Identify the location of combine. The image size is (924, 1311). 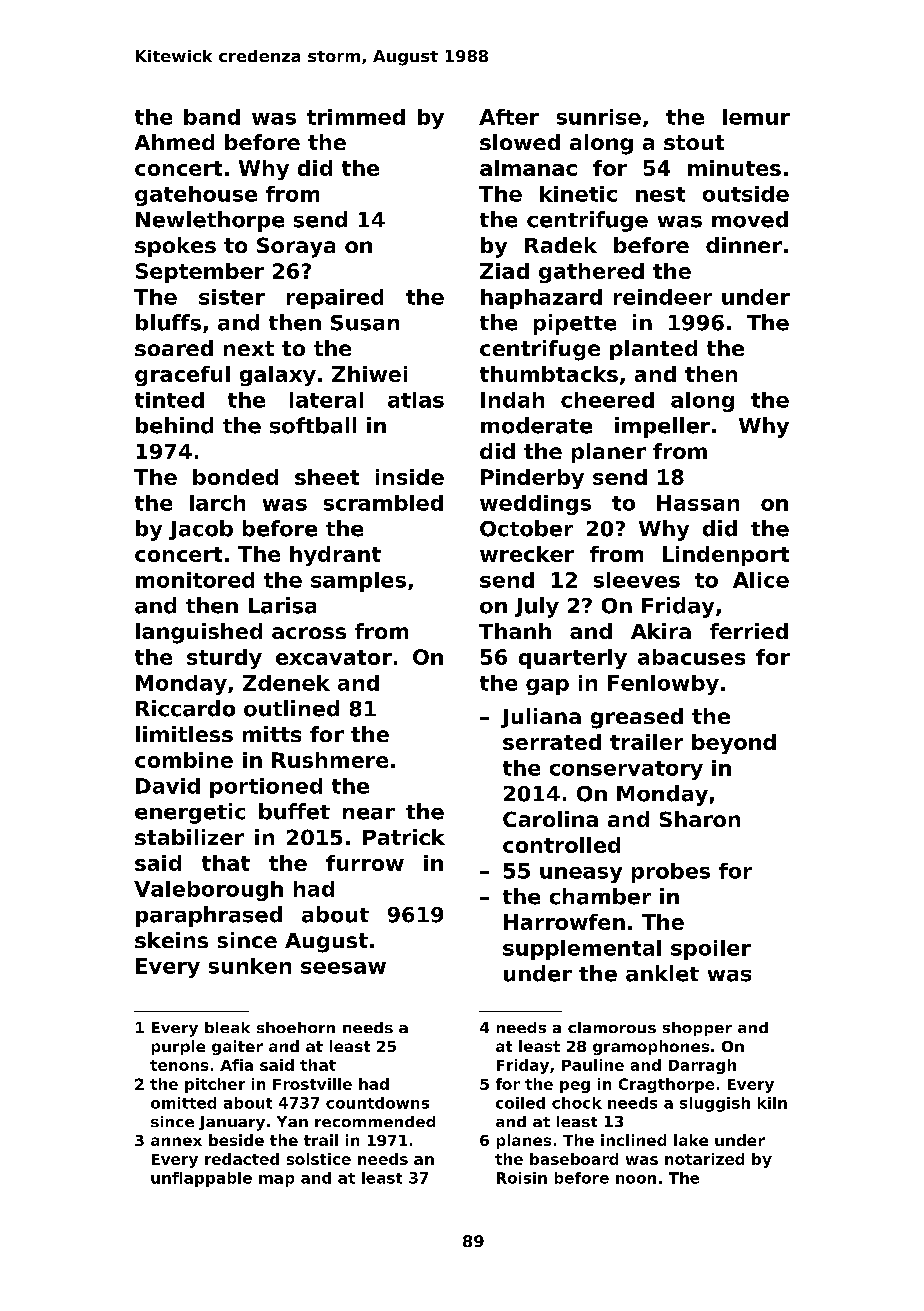
(184, 760).
